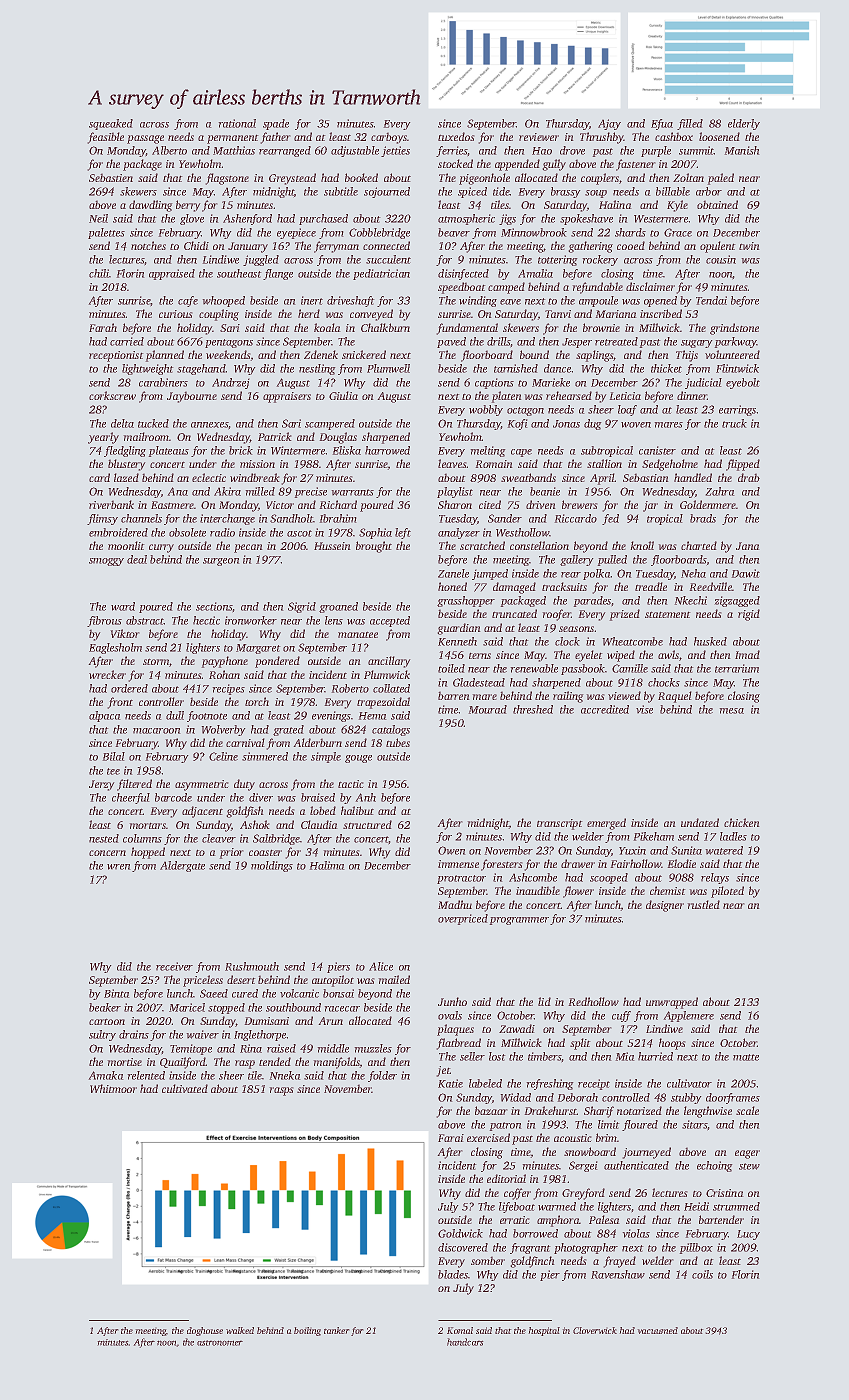 This screenshot has height=1400, width=849. I want to click on Jaybourne, so click(192, 397).
